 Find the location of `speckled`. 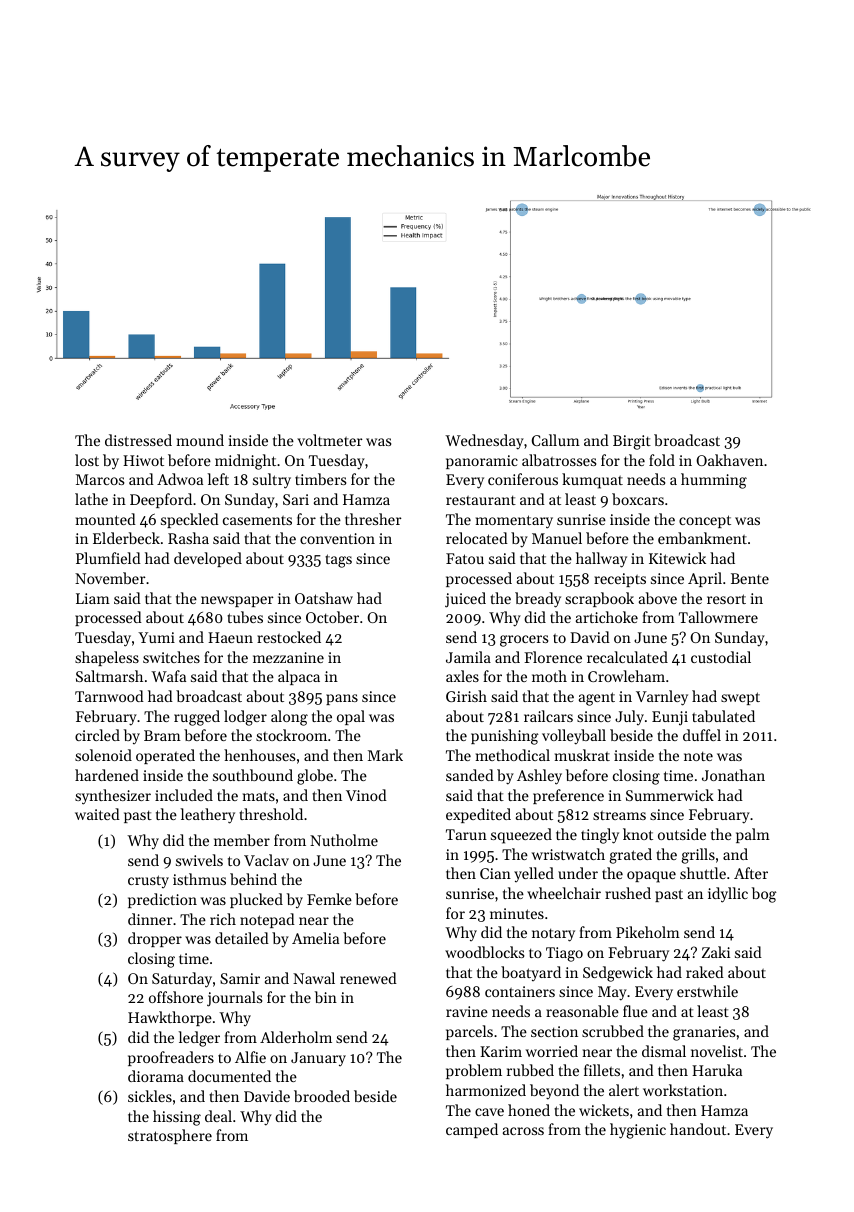

speckled is located at coordinates (190, 520).
